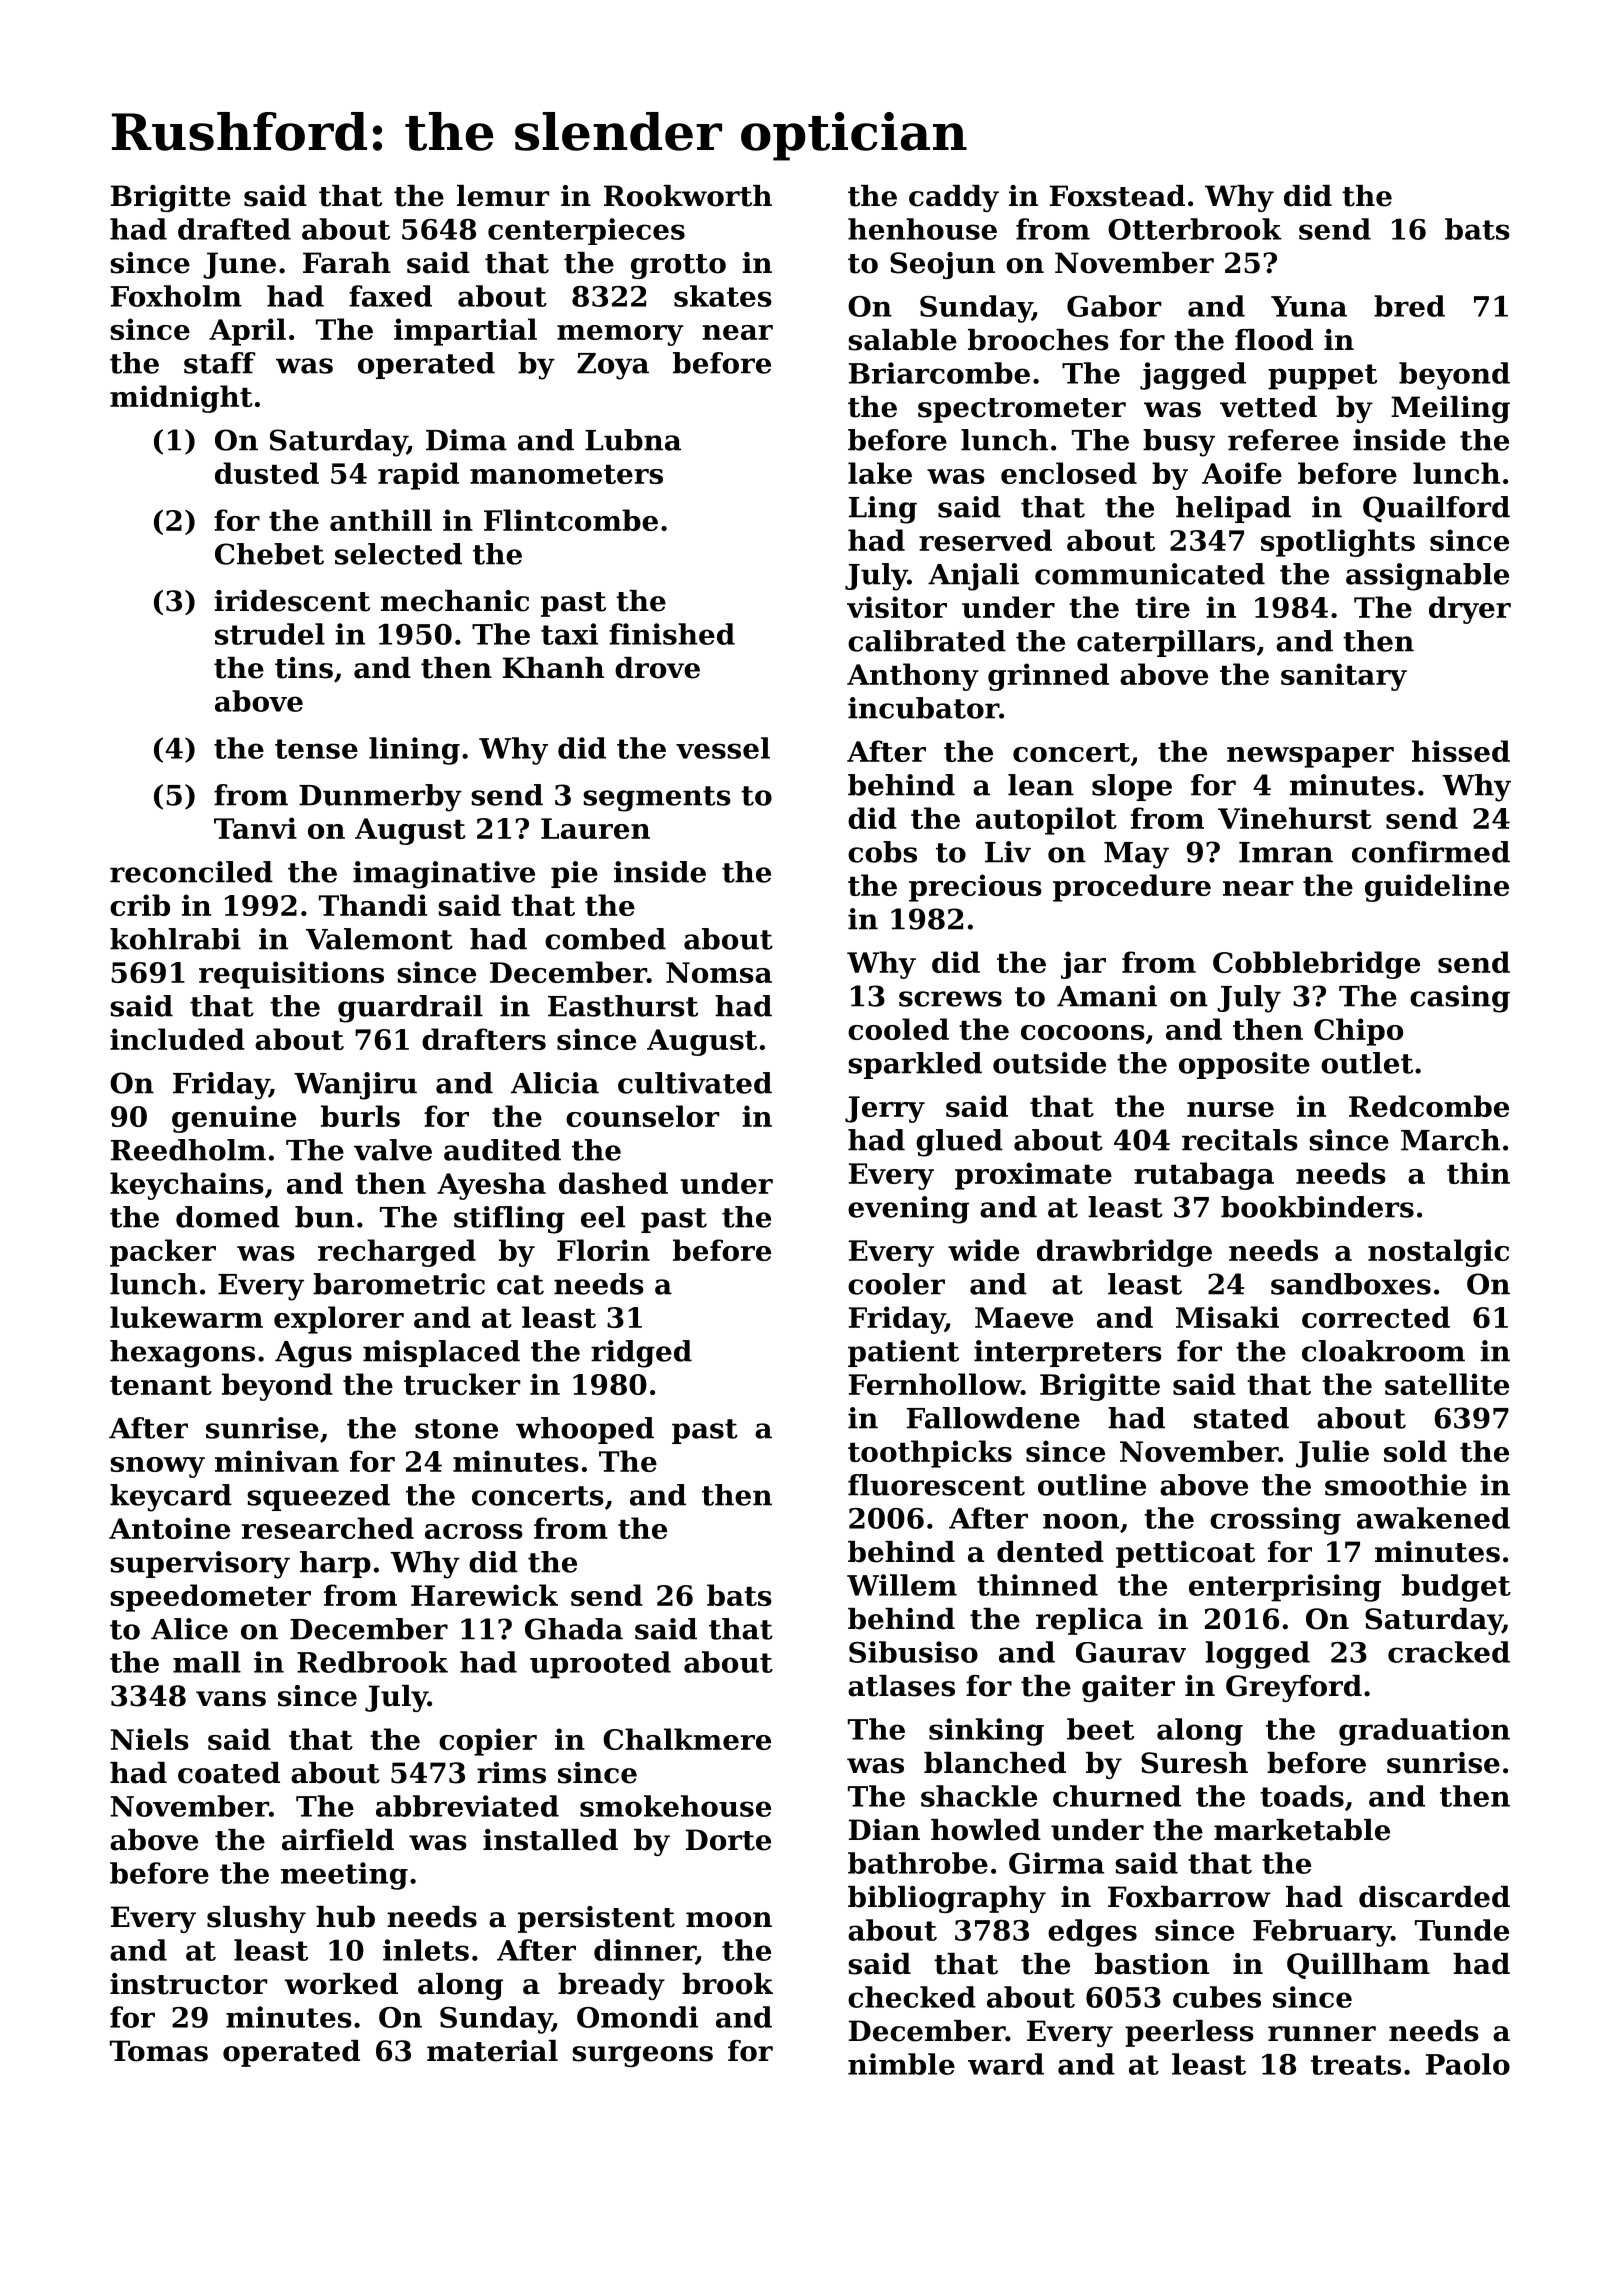  What do you see at coordinates (247, 332) in the screenshot?
I see `April` at bounding box center [247, 332].
